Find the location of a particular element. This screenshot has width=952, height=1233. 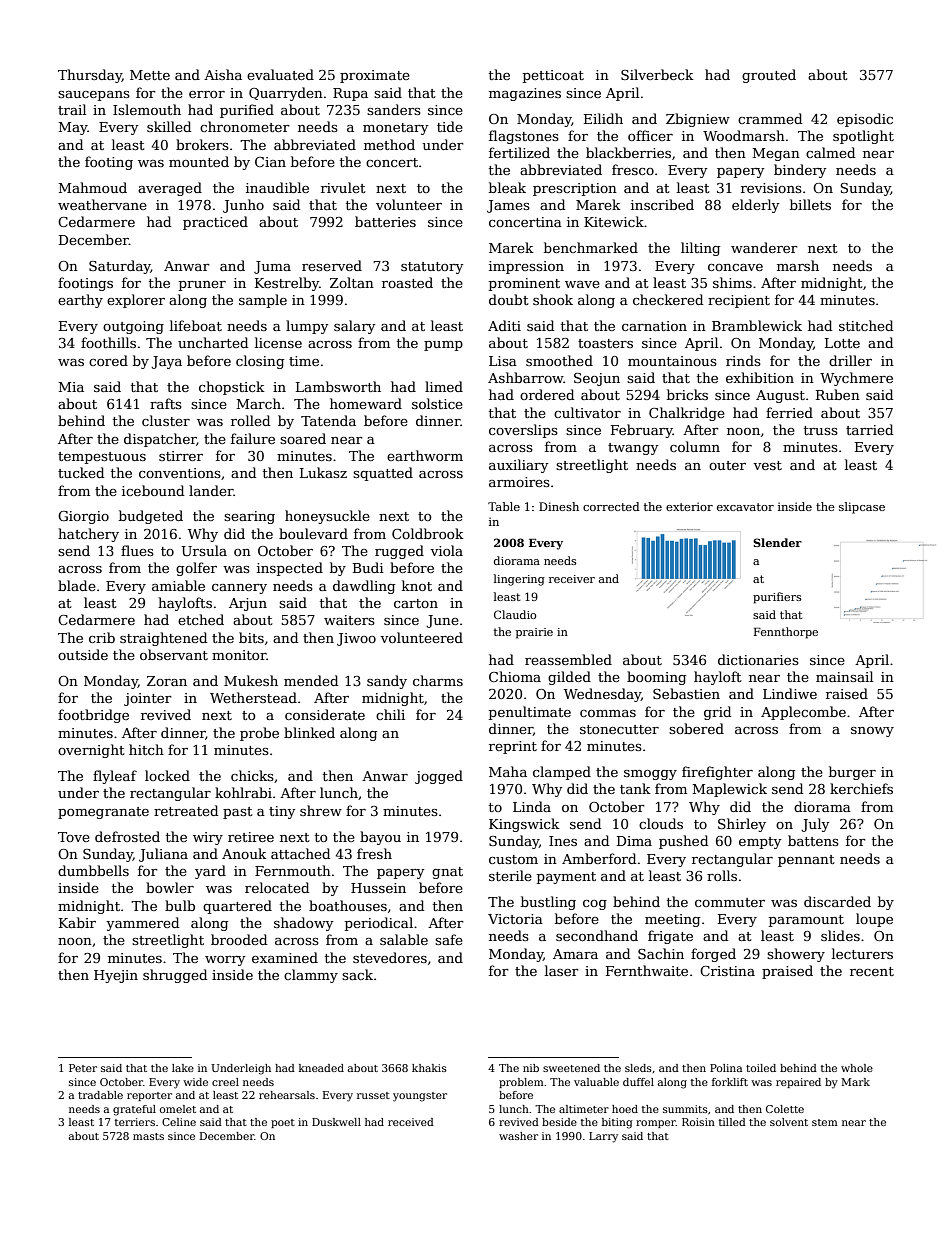

overnight is located at coordinates (91, 751).
